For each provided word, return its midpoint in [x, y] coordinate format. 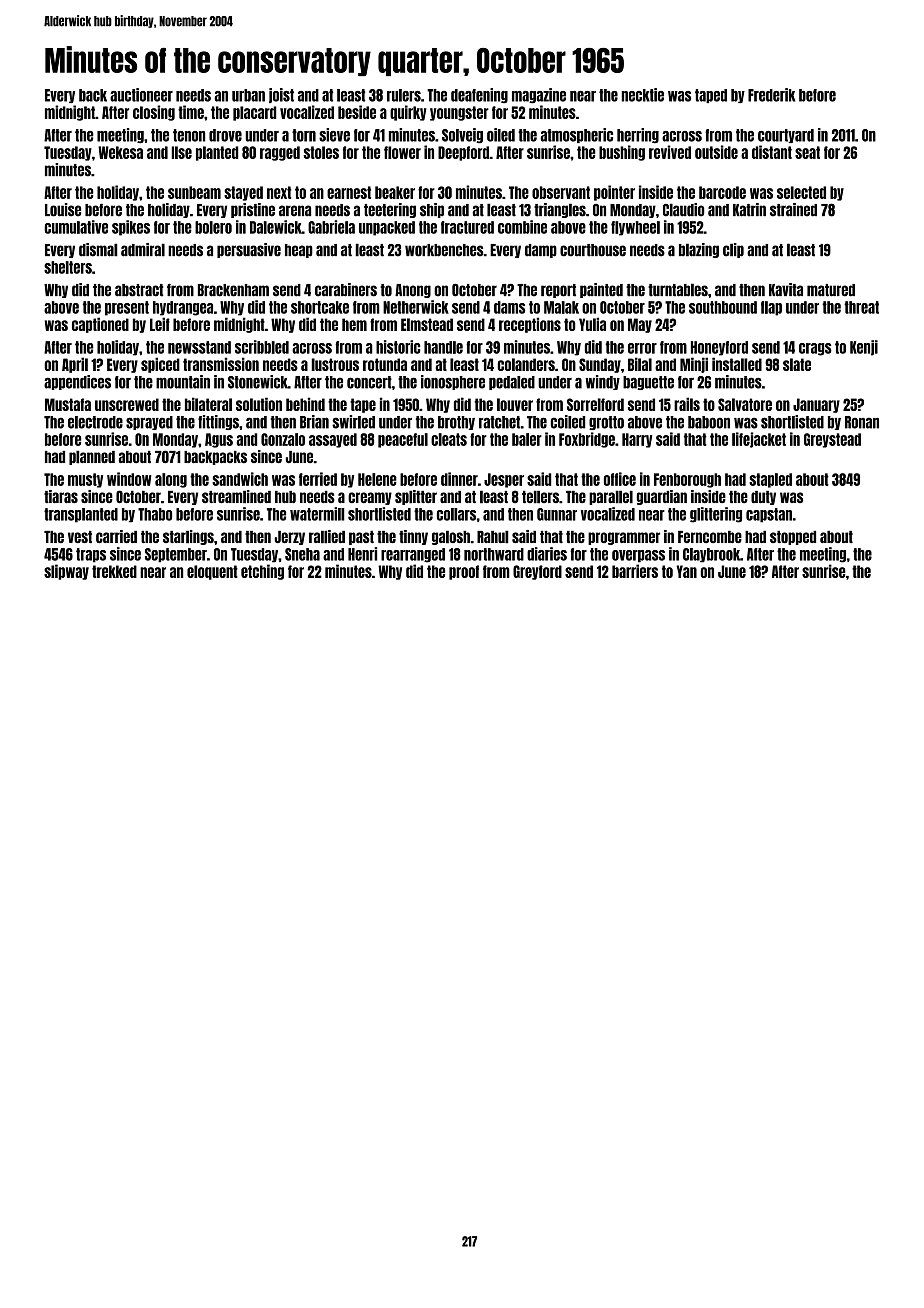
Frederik [771, 95]
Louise [63, 210]
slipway [66, 572]
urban [248, 95]
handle [443, 347]
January [816, 405]
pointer [614, 193]
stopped [793, 538]
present [127, 308]
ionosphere [453, 382]
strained [793, 210]
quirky [408, 113]
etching [262, 572]
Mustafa [68, 404]
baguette [648, 383]
